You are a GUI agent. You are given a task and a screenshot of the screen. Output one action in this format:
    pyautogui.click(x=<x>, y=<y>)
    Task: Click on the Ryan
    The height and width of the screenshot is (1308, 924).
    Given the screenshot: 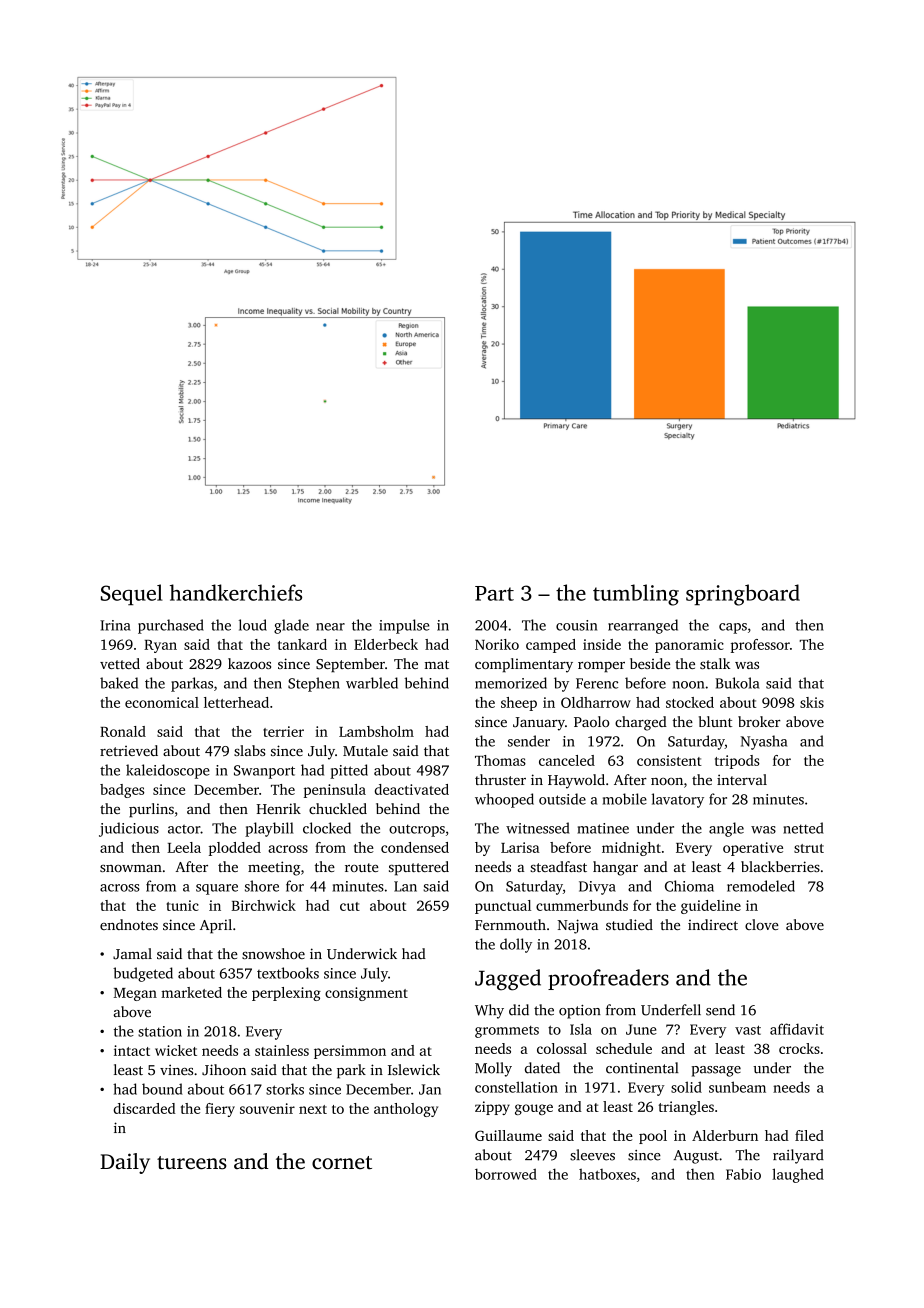 What is the action you would take?
    pyautogui.click(x=160, y=646)
